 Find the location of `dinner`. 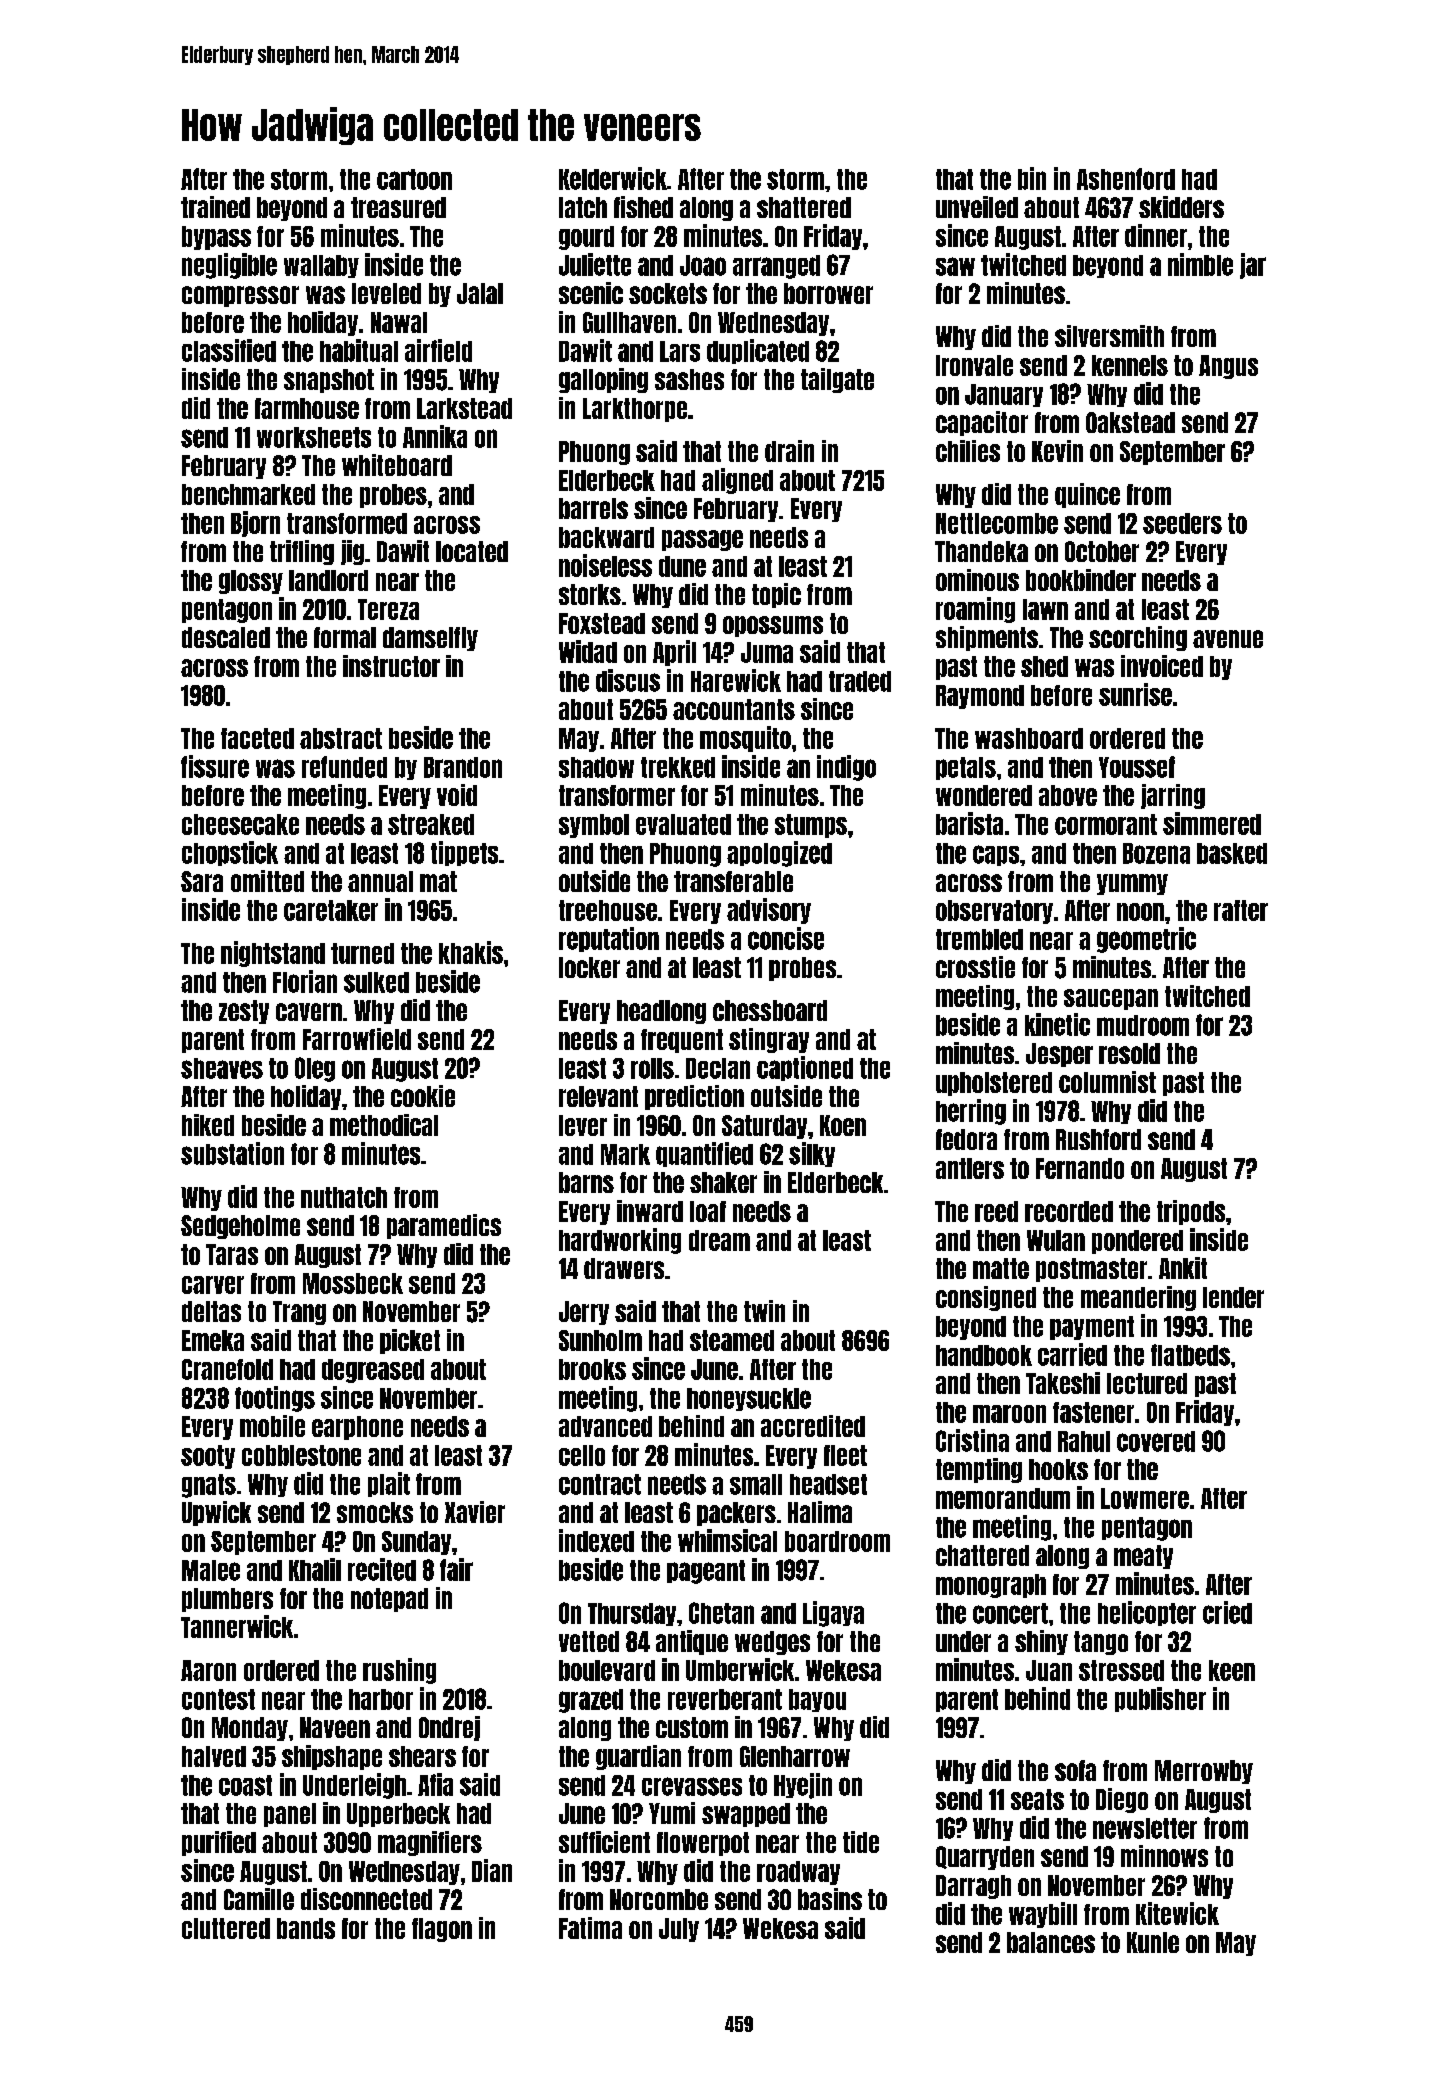

dinner is located at coordinates (1156, 235).
